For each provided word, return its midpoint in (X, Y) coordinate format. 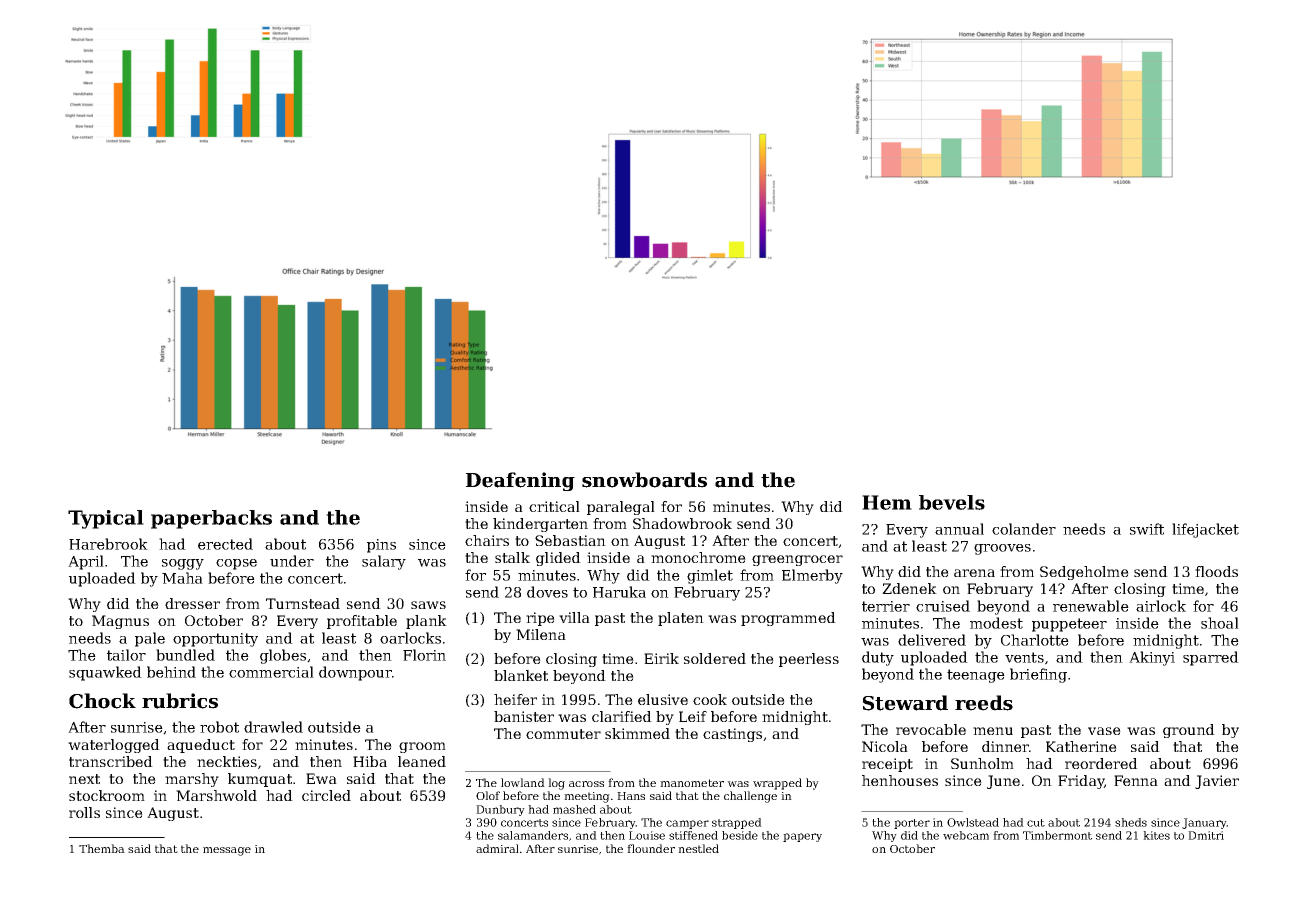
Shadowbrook (682, 523)
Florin (424, 655)
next (84, 779)
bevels (952, 502)
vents (1024, 657)
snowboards (644, 480)
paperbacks (211, 519)
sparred (1211, 658)
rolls (84, 812)
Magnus (120, 622)
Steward (905, 703)
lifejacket (1205, 530)
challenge (750, 797)
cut (1036, 823)
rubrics (180, 701)
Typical (106, 519)
